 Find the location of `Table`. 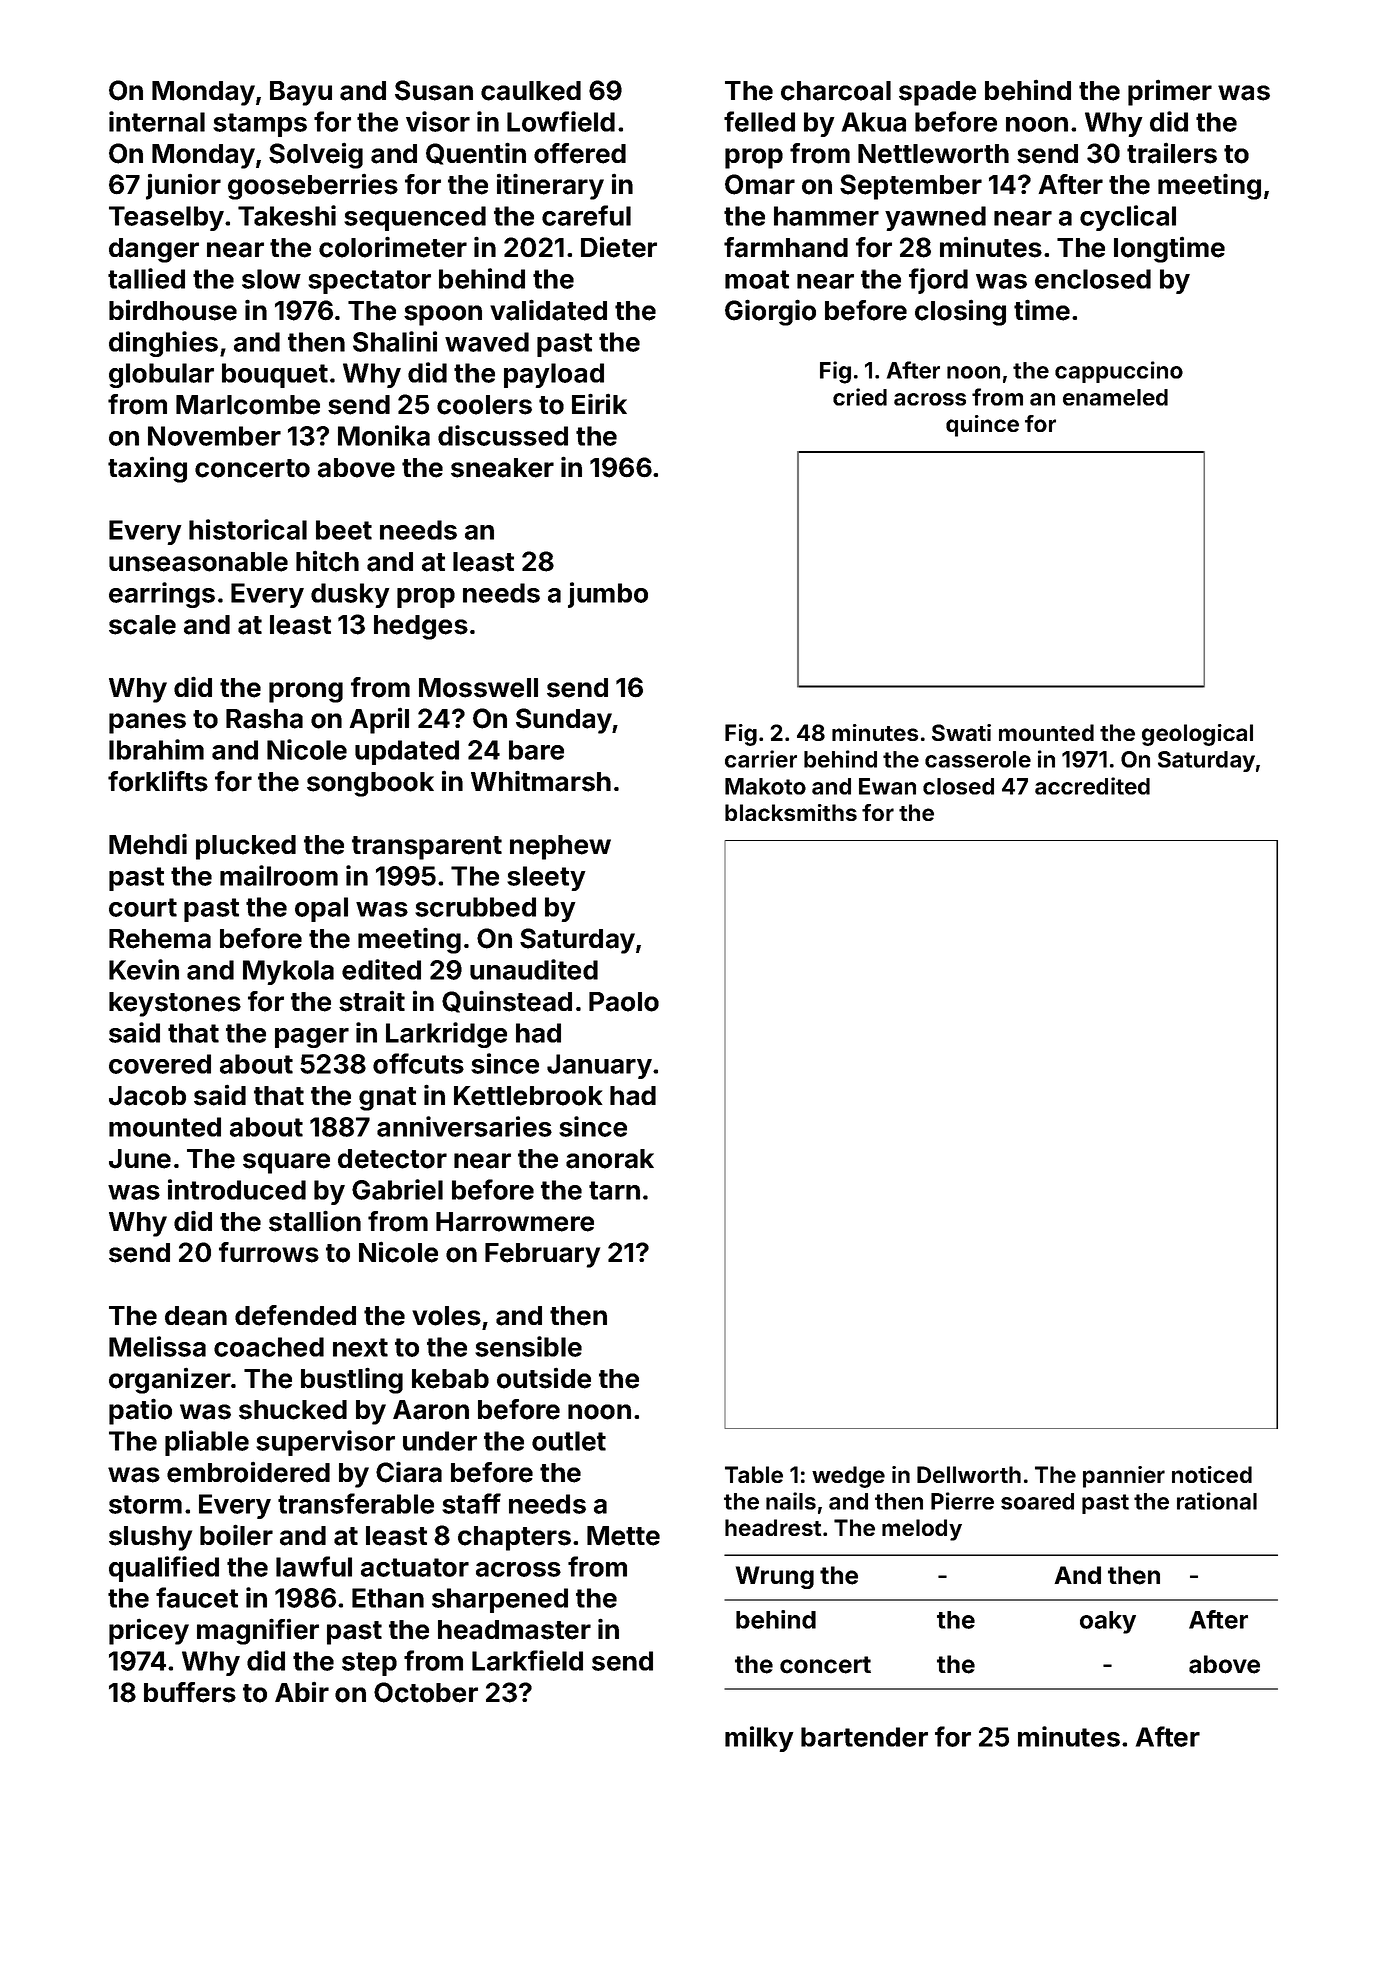

Table is located at coordinates (754, 1474).
